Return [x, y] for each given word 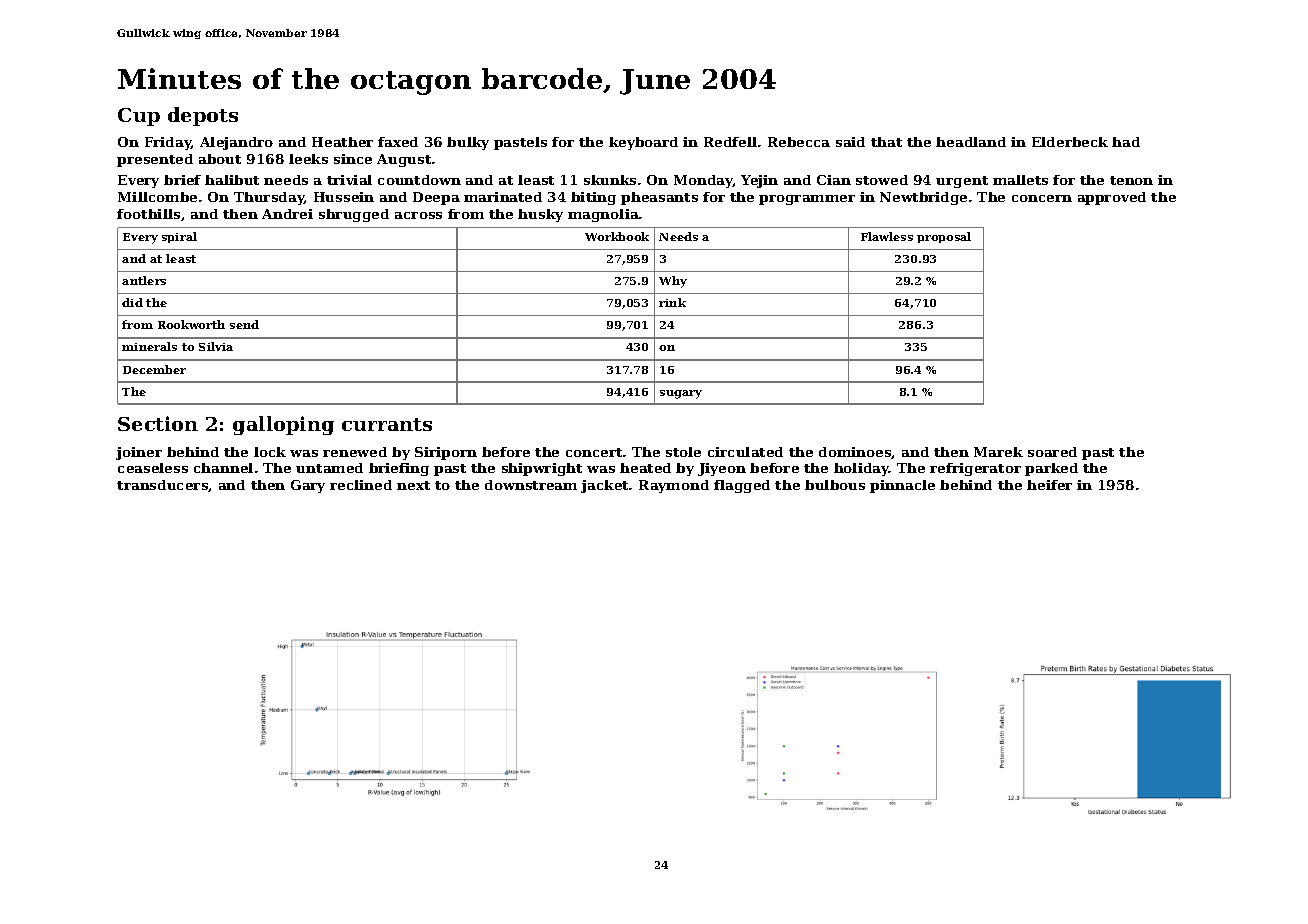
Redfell [730, 142]
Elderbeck [1070, 142]
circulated [745, 452]
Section [158, 423]
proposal [944, 237]
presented [155, 160]
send [244, 324]
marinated [503, 197]
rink [672, 302]
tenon [1131, 180]
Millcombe [157, 197]
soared [1052, 452]
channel [223, 468]
